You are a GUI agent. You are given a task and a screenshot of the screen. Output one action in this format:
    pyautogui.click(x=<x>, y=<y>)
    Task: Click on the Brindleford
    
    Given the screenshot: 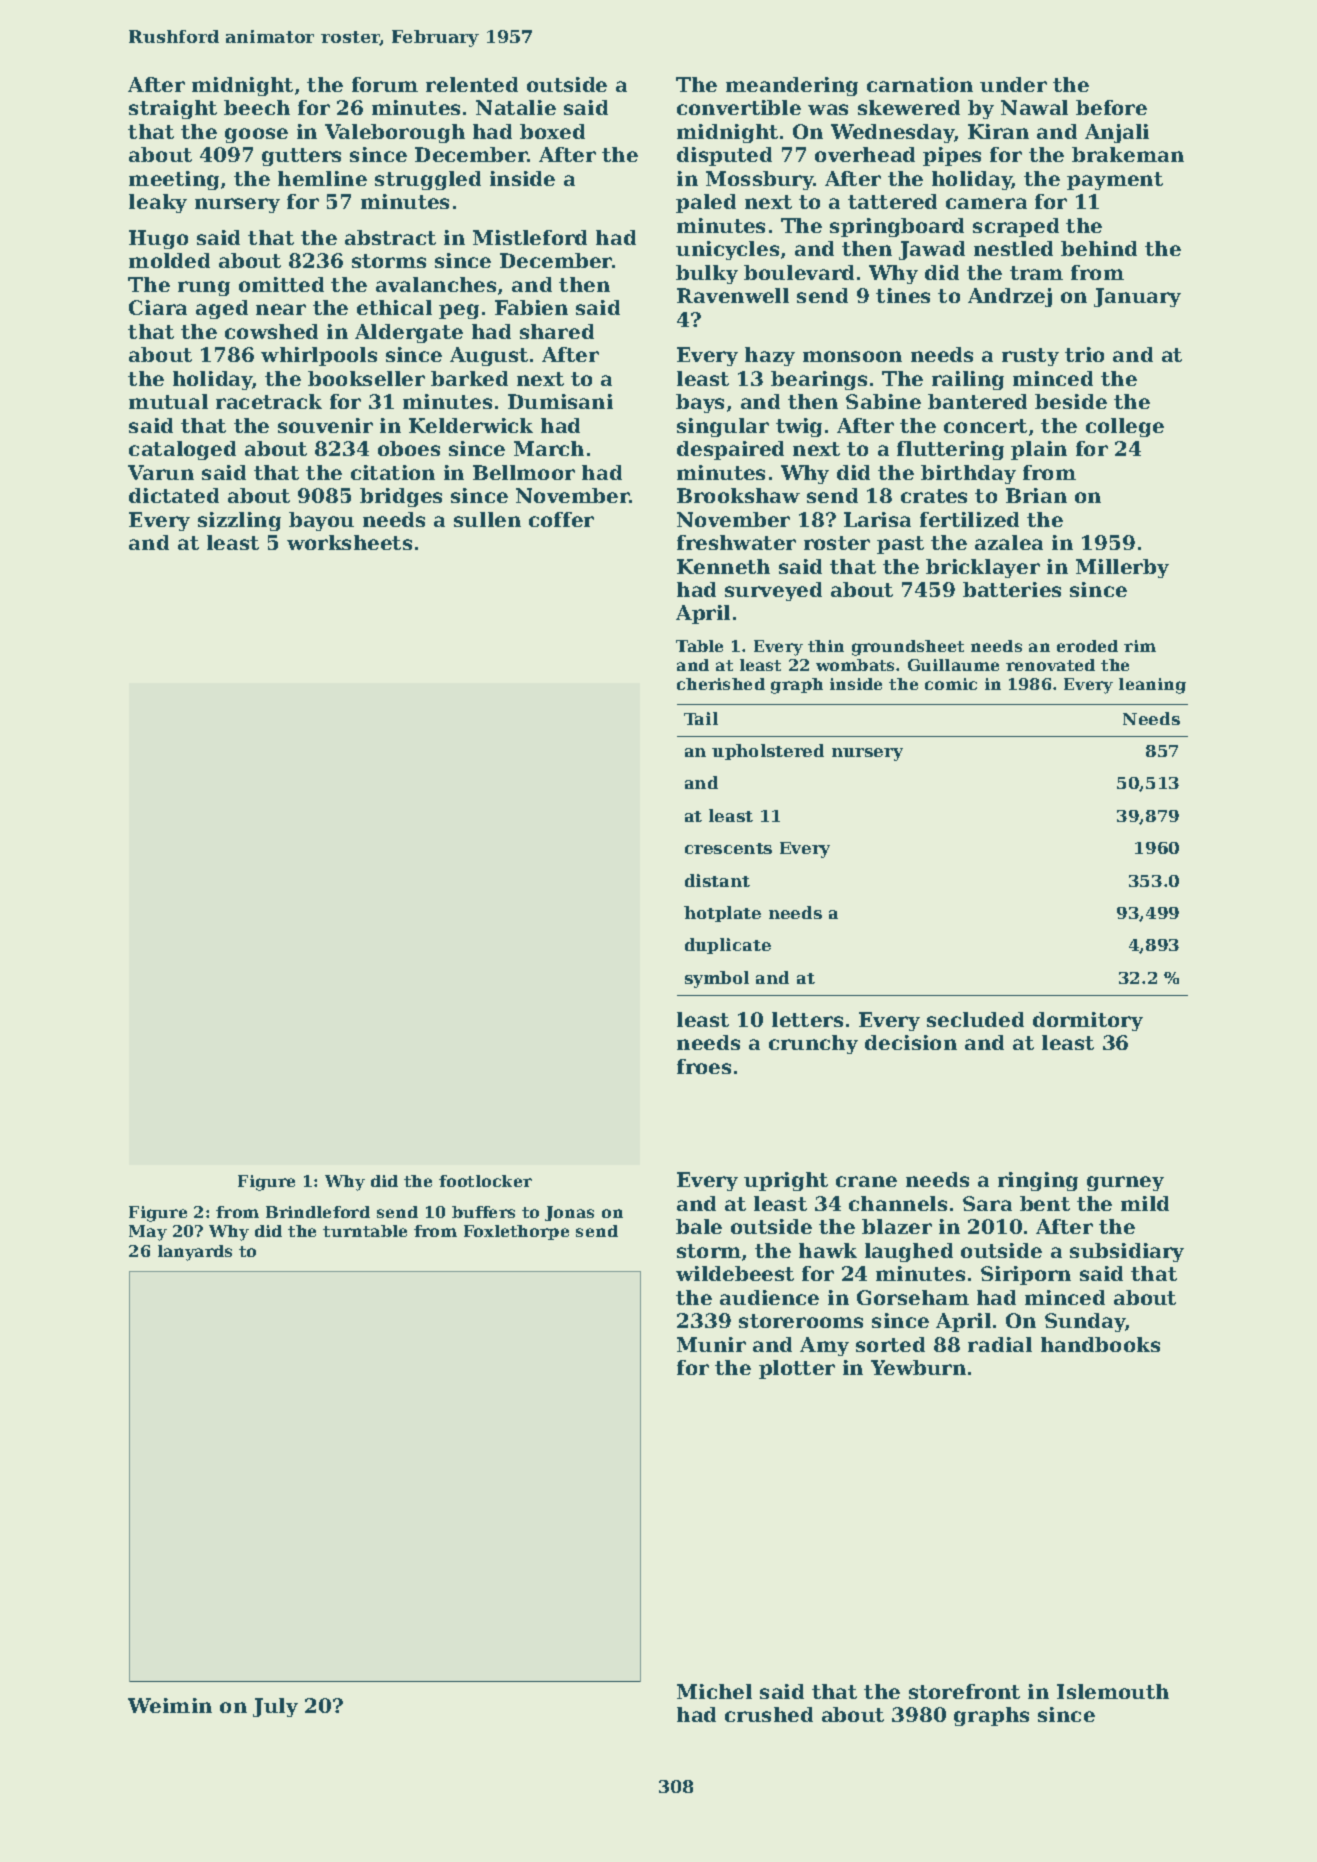 What is the action you would take?
    pyautogui.click(x=318, y=1212)
